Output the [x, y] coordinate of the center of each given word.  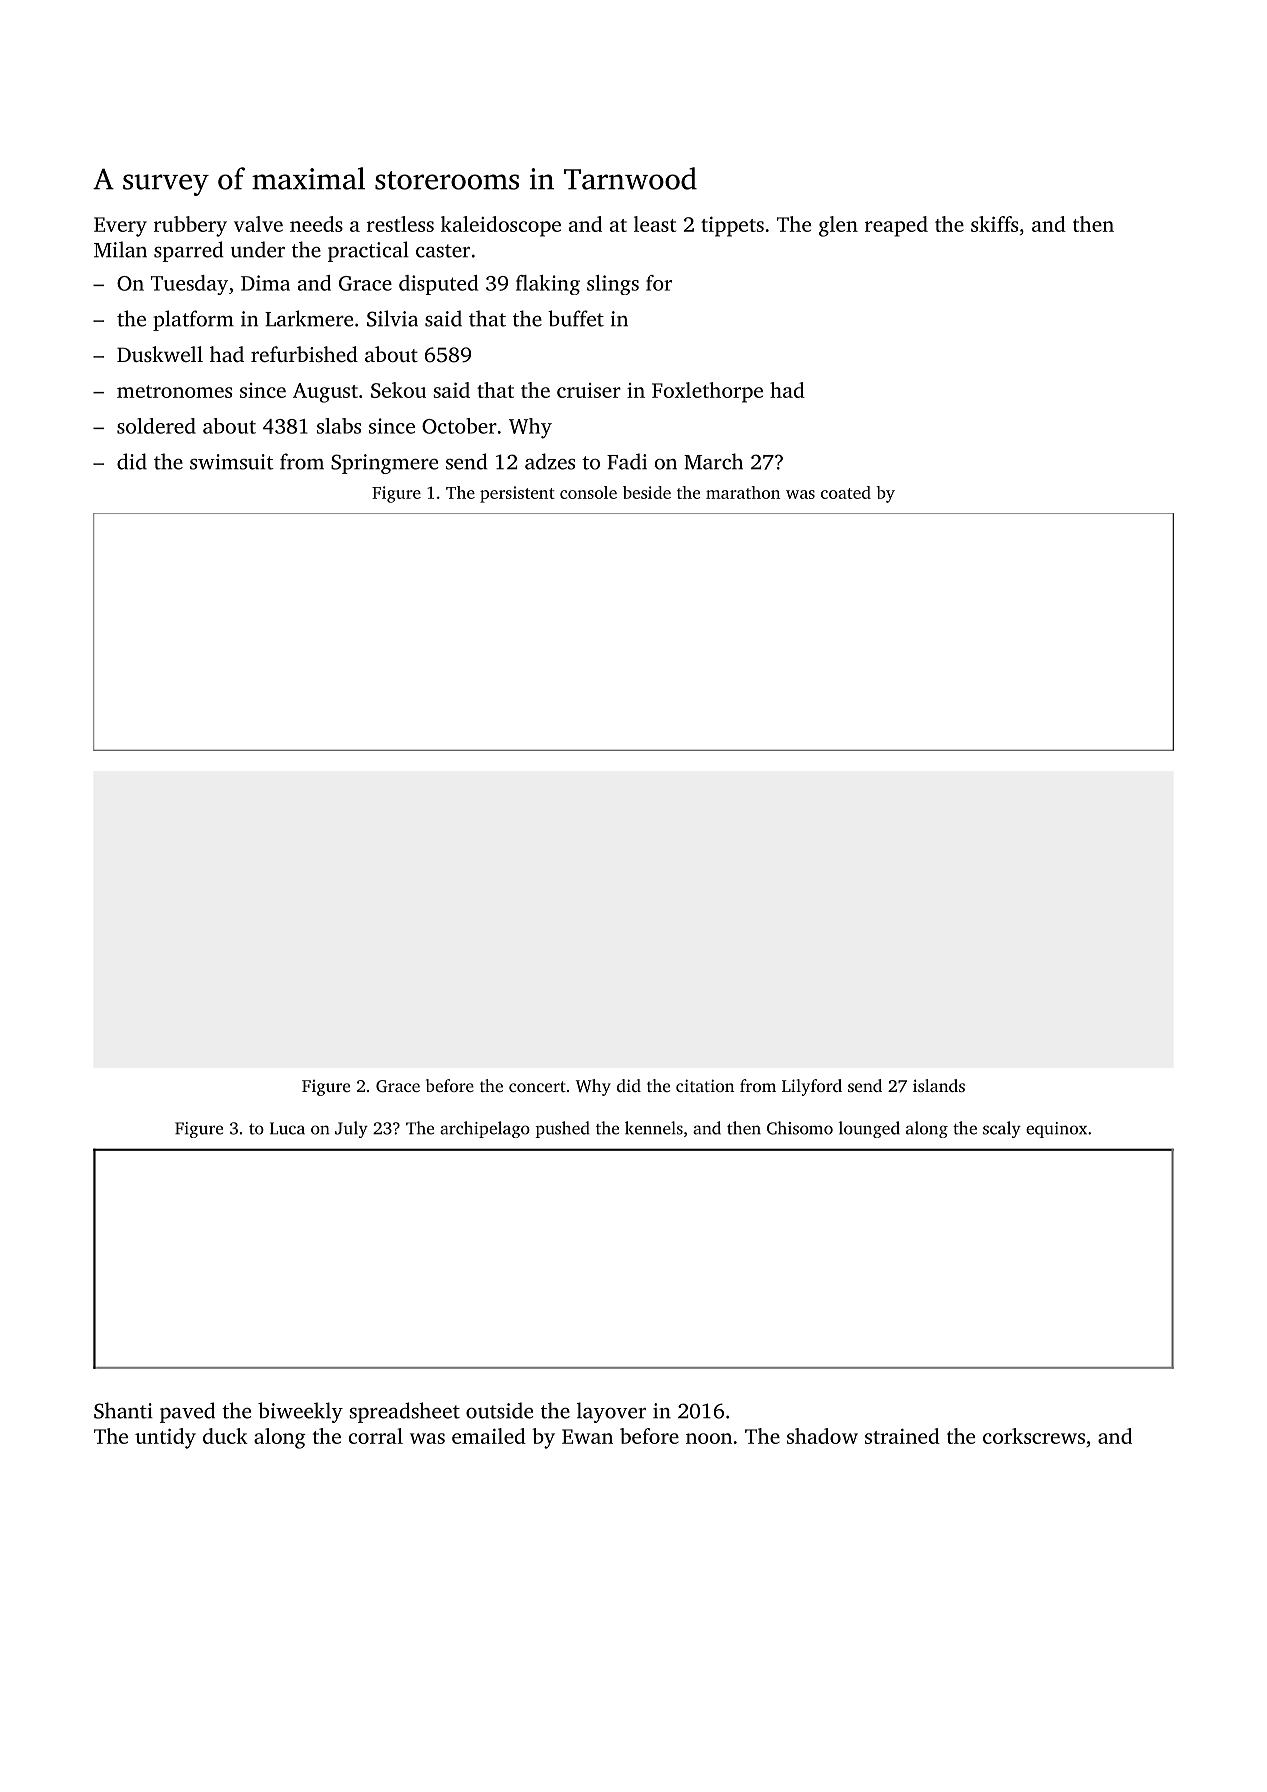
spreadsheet [404, 1412]
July [351, 1129]
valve [258, 224]
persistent [517, 494]
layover [611, 1412]
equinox [1056, 1130]
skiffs [994, 224]
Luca [287, 1128]
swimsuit [232, 462]
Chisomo [800, 1128]
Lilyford [812, 1087]
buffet [576, 318]
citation [705, 1085]
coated [846, 492]
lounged [869, 1129]
